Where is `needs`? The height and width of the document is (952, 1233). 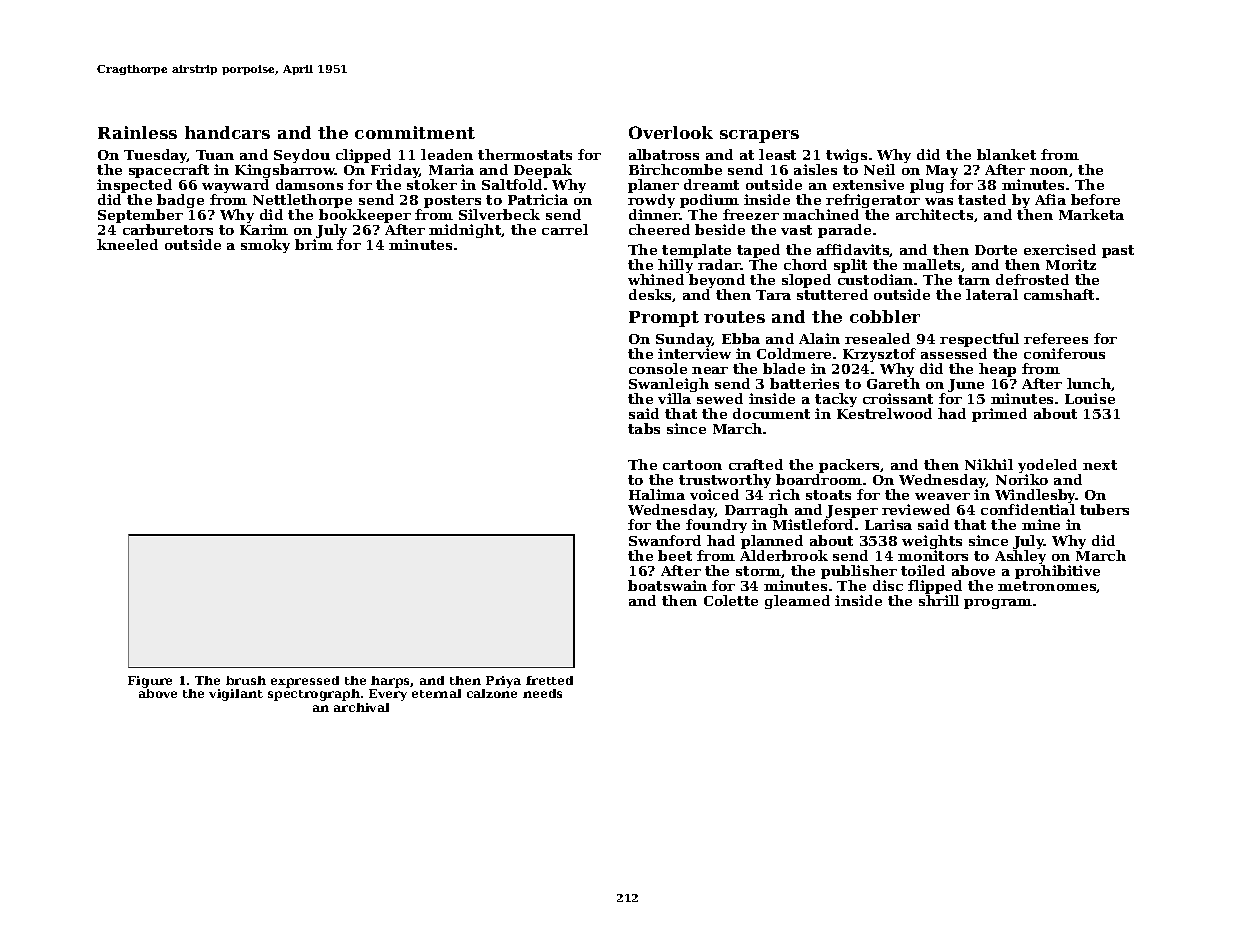 needs is located at coordinates (542, 693).
